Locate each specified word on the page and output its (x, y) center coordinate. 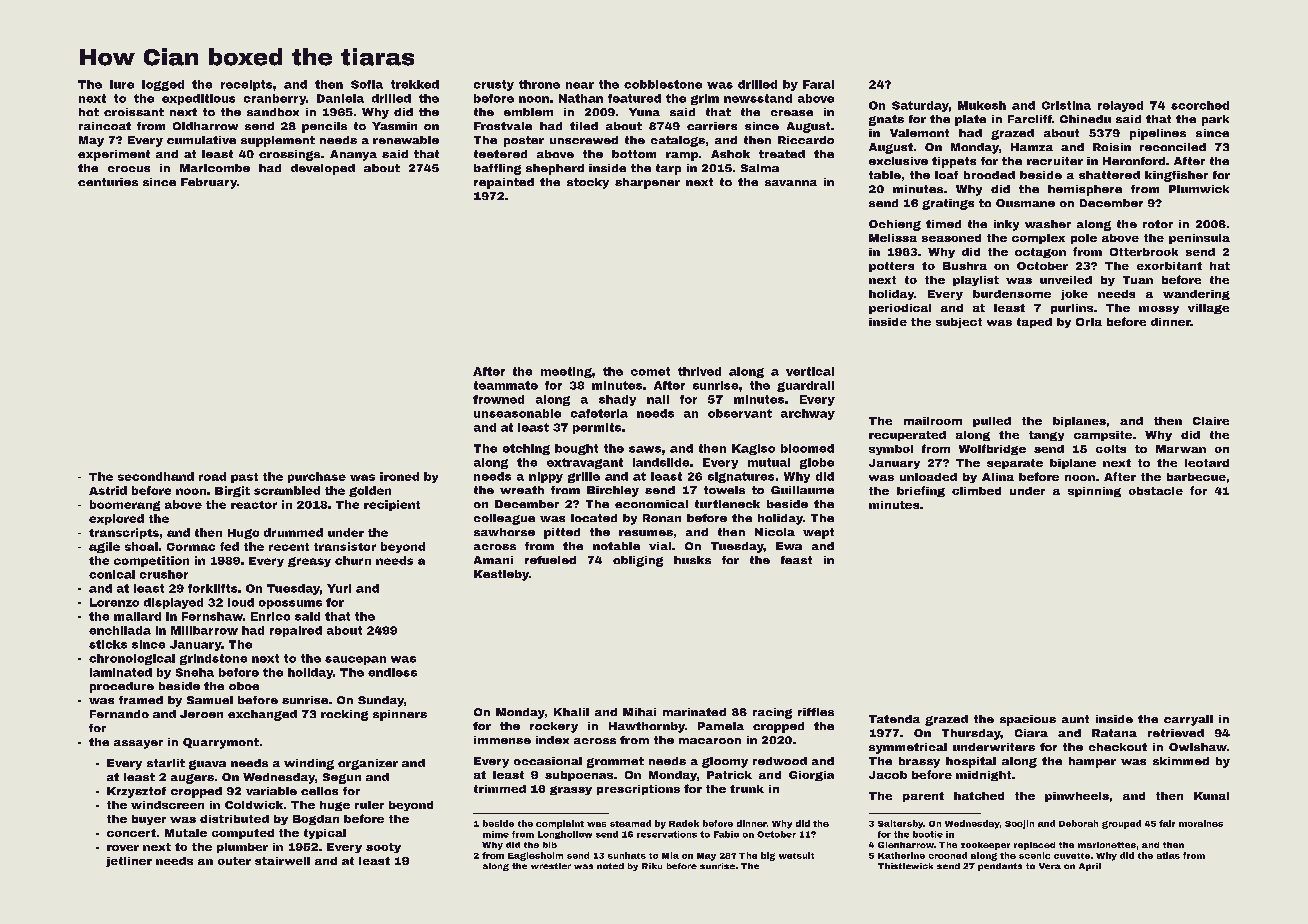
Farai (818, 84)
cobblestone (663, 84)
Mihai (639, 712)
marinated (694, 712)
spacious (1028, 720)
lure (122, 84)
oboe (244, 686)
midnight (983, 776)
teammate (506, 385)
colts (1111, 449)
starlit (166, 763)
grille (584, 477)
